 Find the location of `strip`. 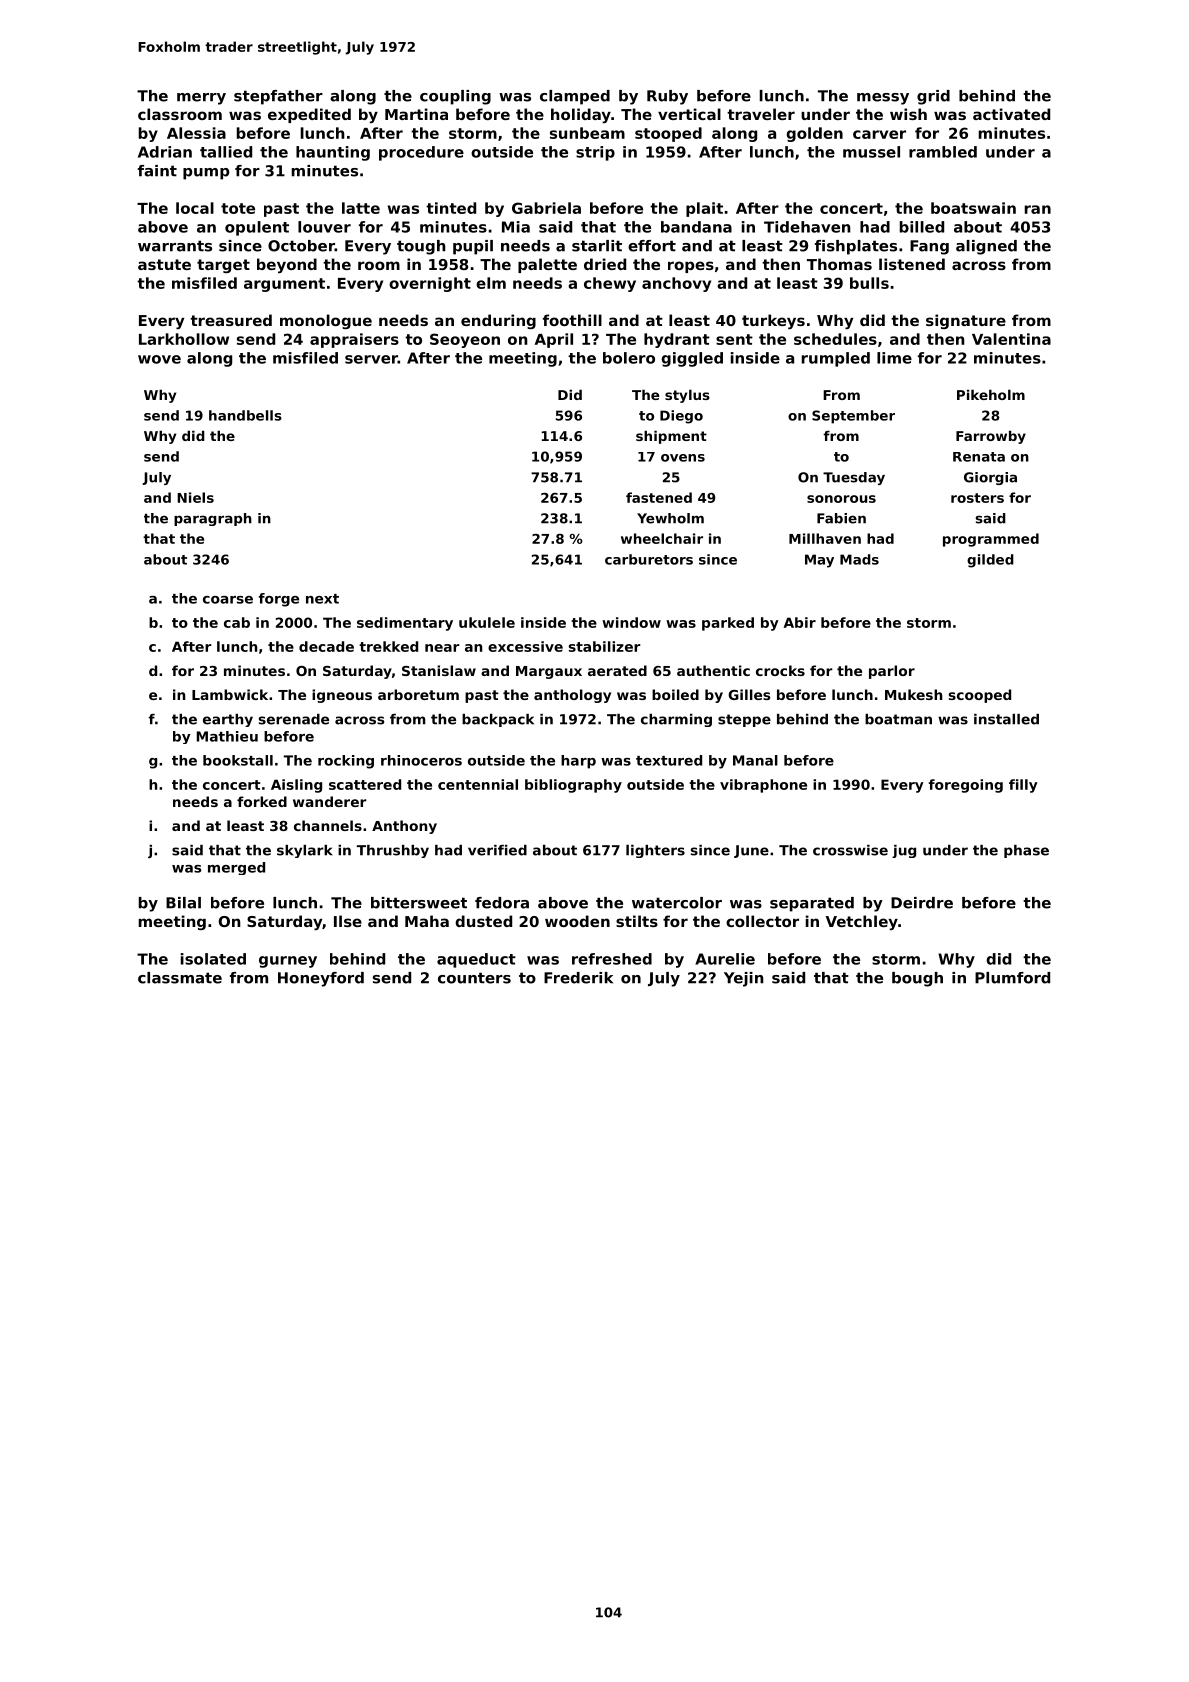

strip is located at coordinates (595, 153).
